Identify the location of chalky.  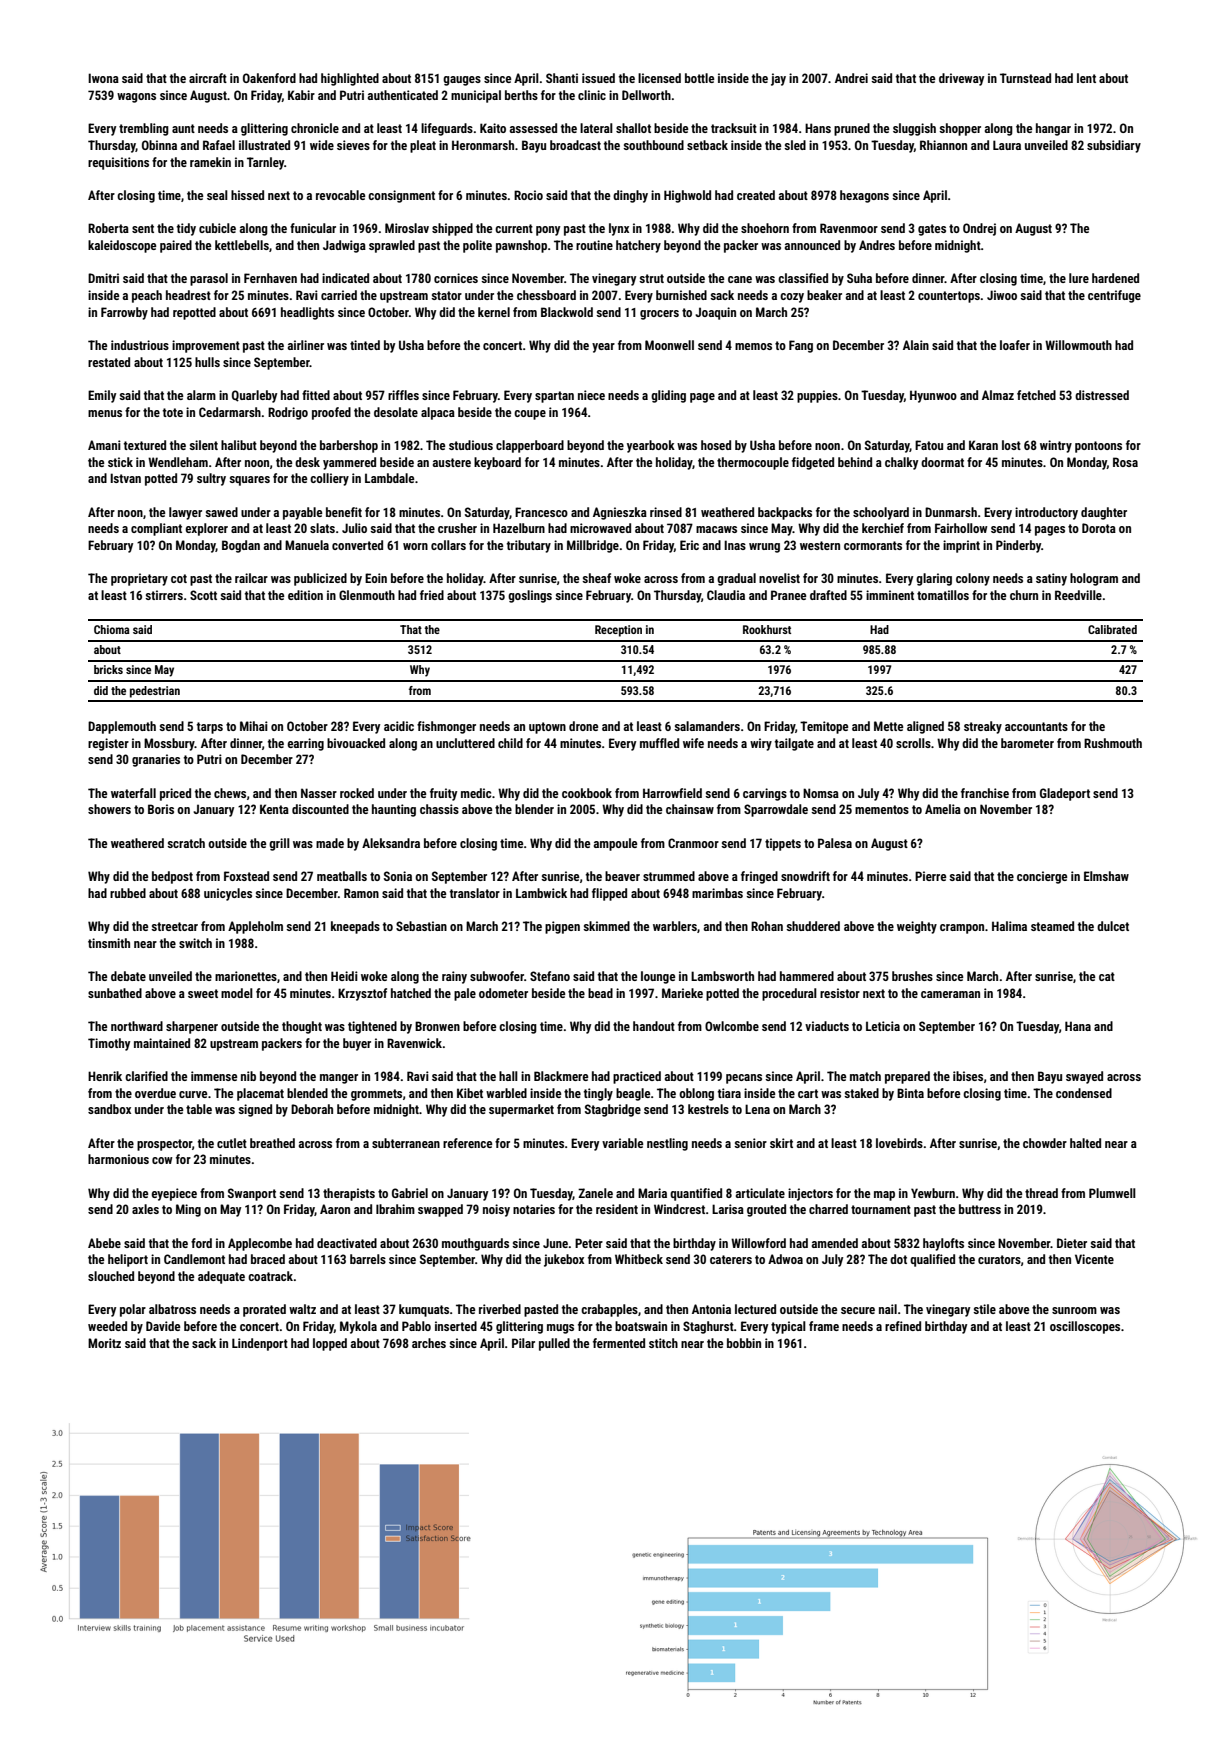
(901, 463).
